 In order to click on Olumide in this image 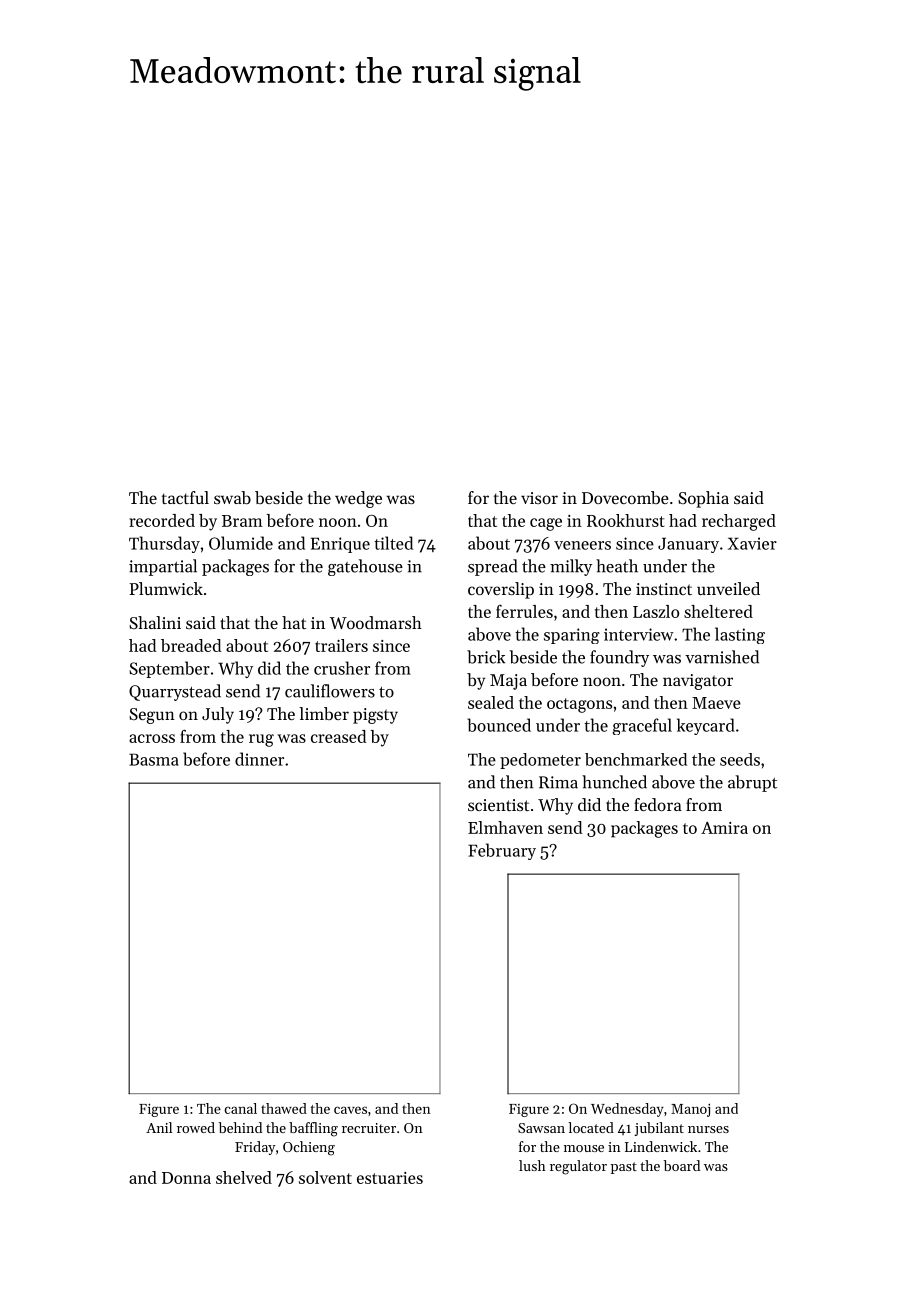, I will do `click(241, 543)`.
